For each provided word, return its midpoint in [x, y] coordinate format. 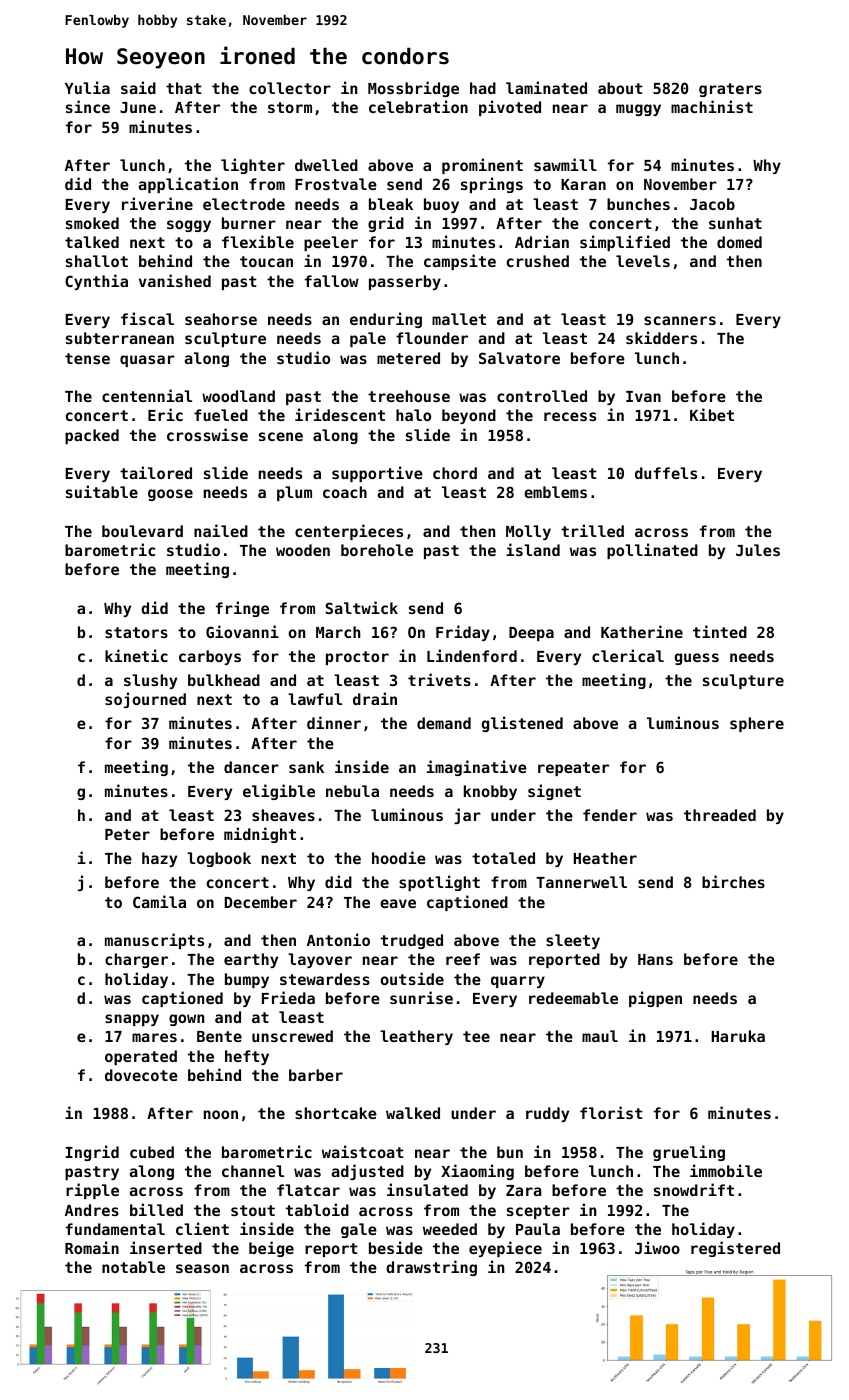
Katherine [642, 631]
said [138, 87]
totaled [503, 858]
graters [730, 90]
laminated [546, 87]
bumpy [247, 980]
